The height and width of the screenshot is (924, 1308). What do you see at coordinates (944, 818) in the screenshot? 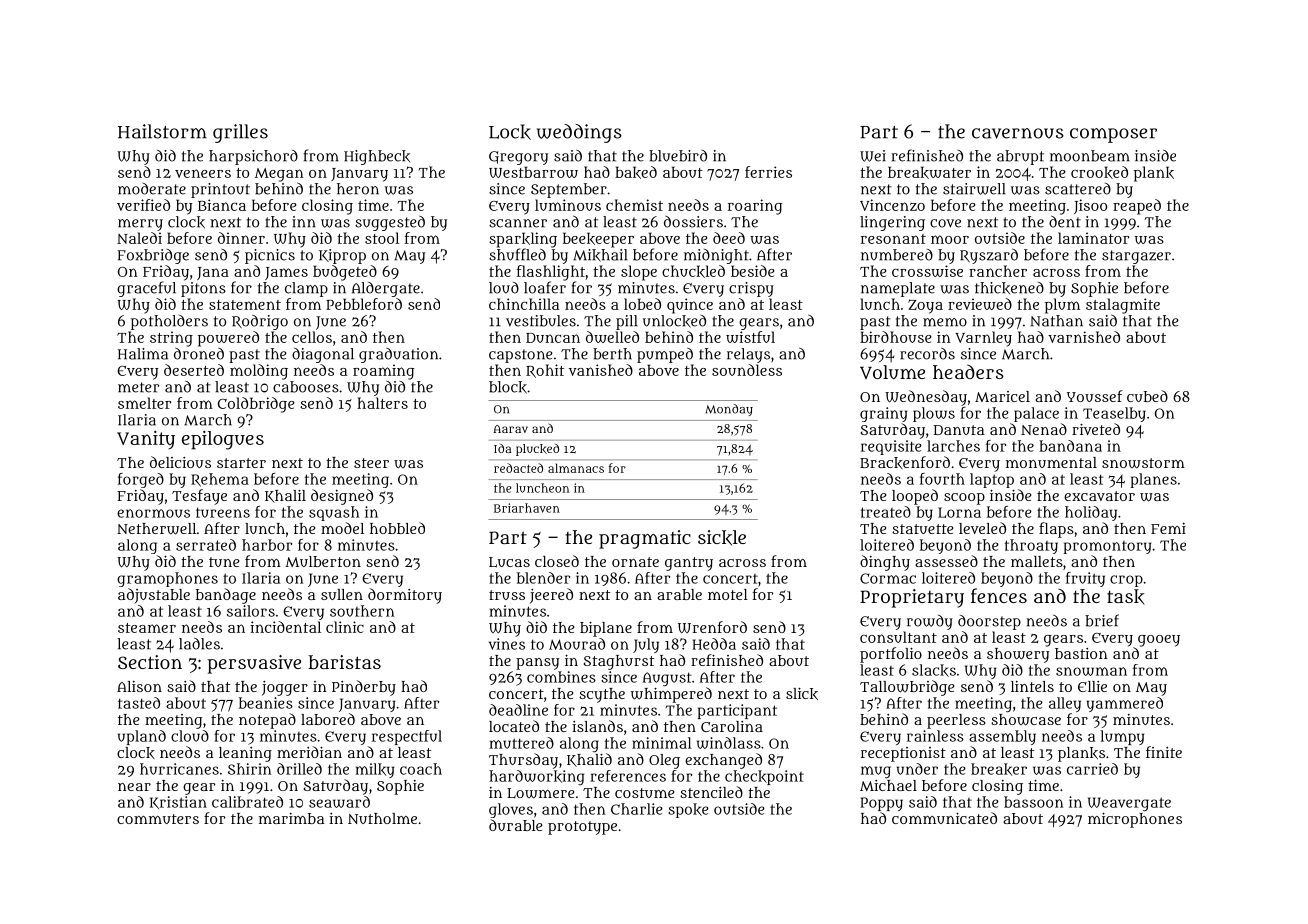
I see `communicated` at bounding box center [944, 818].
